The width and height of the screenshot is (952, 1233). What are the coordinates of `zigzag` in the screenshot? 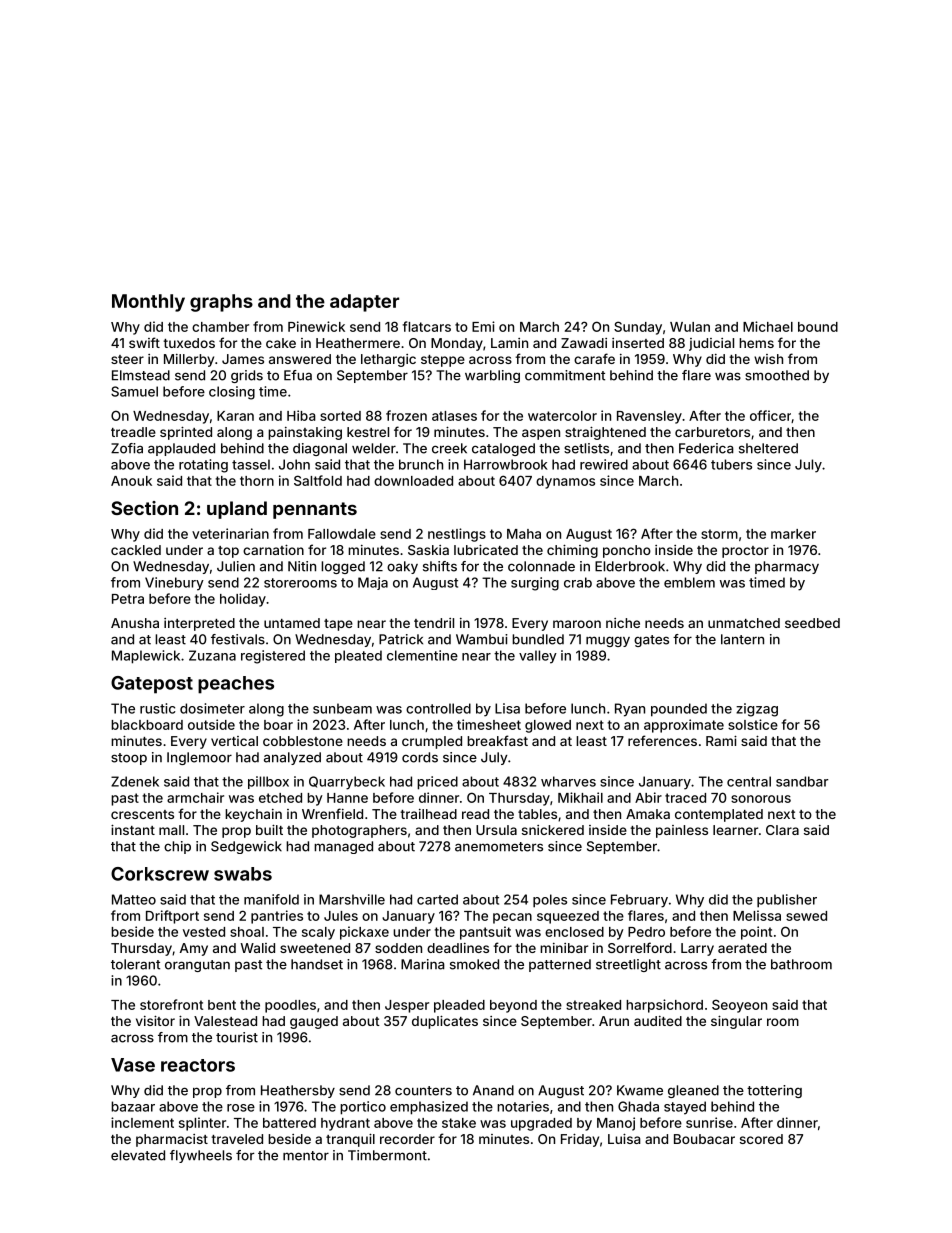 It's located at (757, 710).
